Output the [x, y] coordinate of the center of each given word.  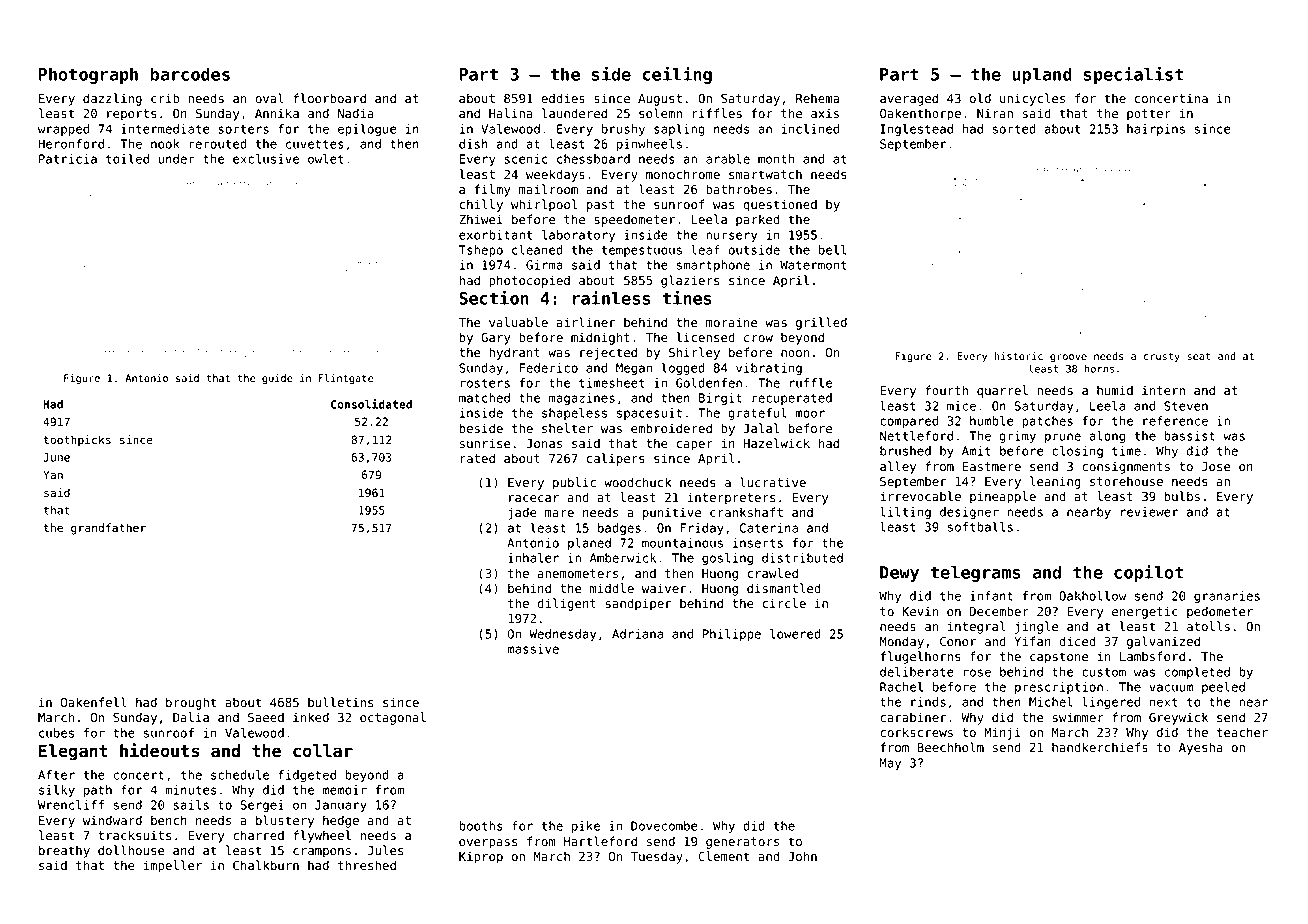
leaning [1055, 482]
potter [1149, 115]
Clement [724, 856]
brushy [623, 130]
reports [132, 115]
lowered [795, 634]
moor [810, 414]
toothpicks [77, 440]
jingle [1036, 627]
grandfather [108, 529]
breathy [64, 851]
